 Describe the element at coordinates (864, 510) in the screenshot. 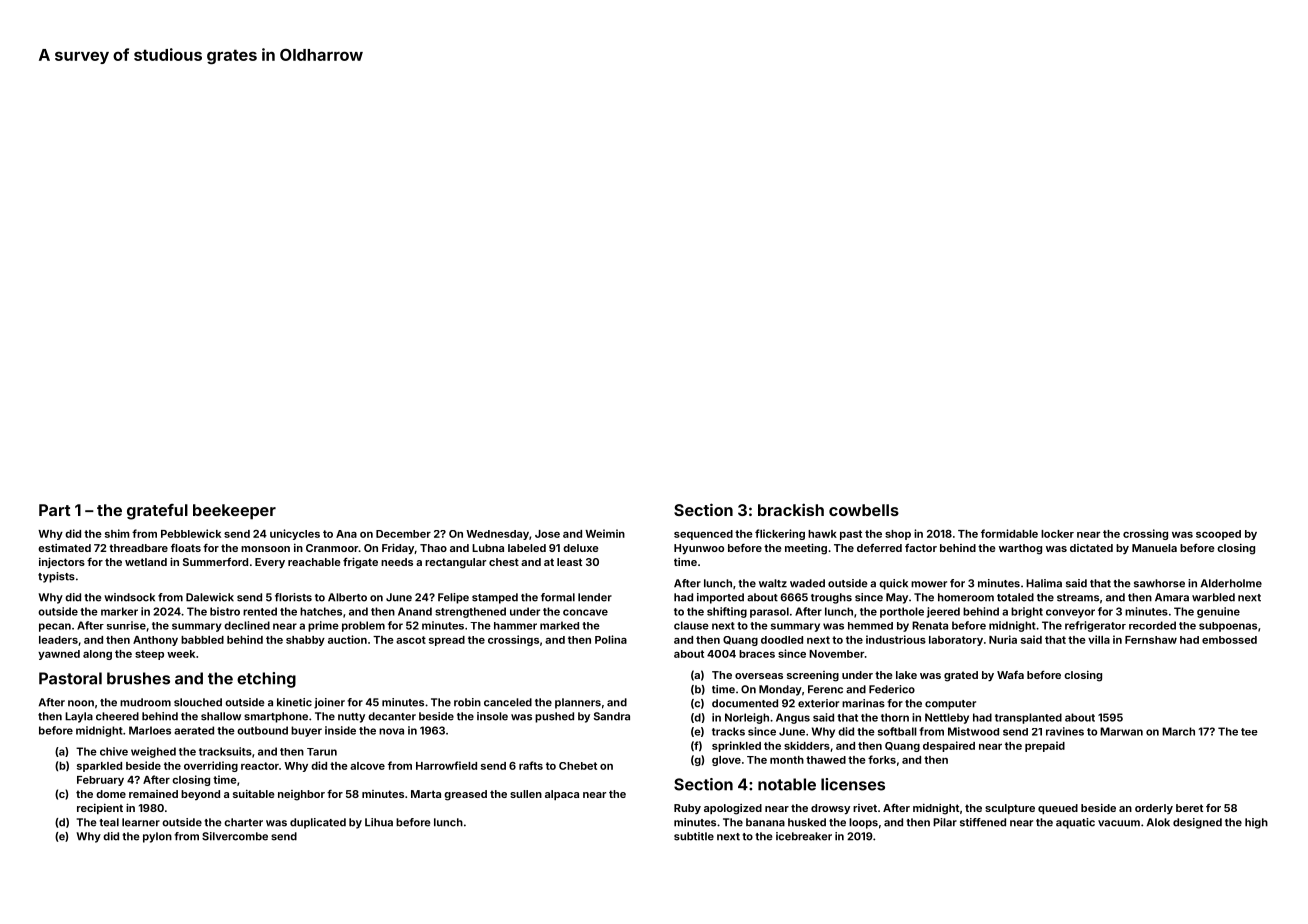

I see `cowbells` at that location.
